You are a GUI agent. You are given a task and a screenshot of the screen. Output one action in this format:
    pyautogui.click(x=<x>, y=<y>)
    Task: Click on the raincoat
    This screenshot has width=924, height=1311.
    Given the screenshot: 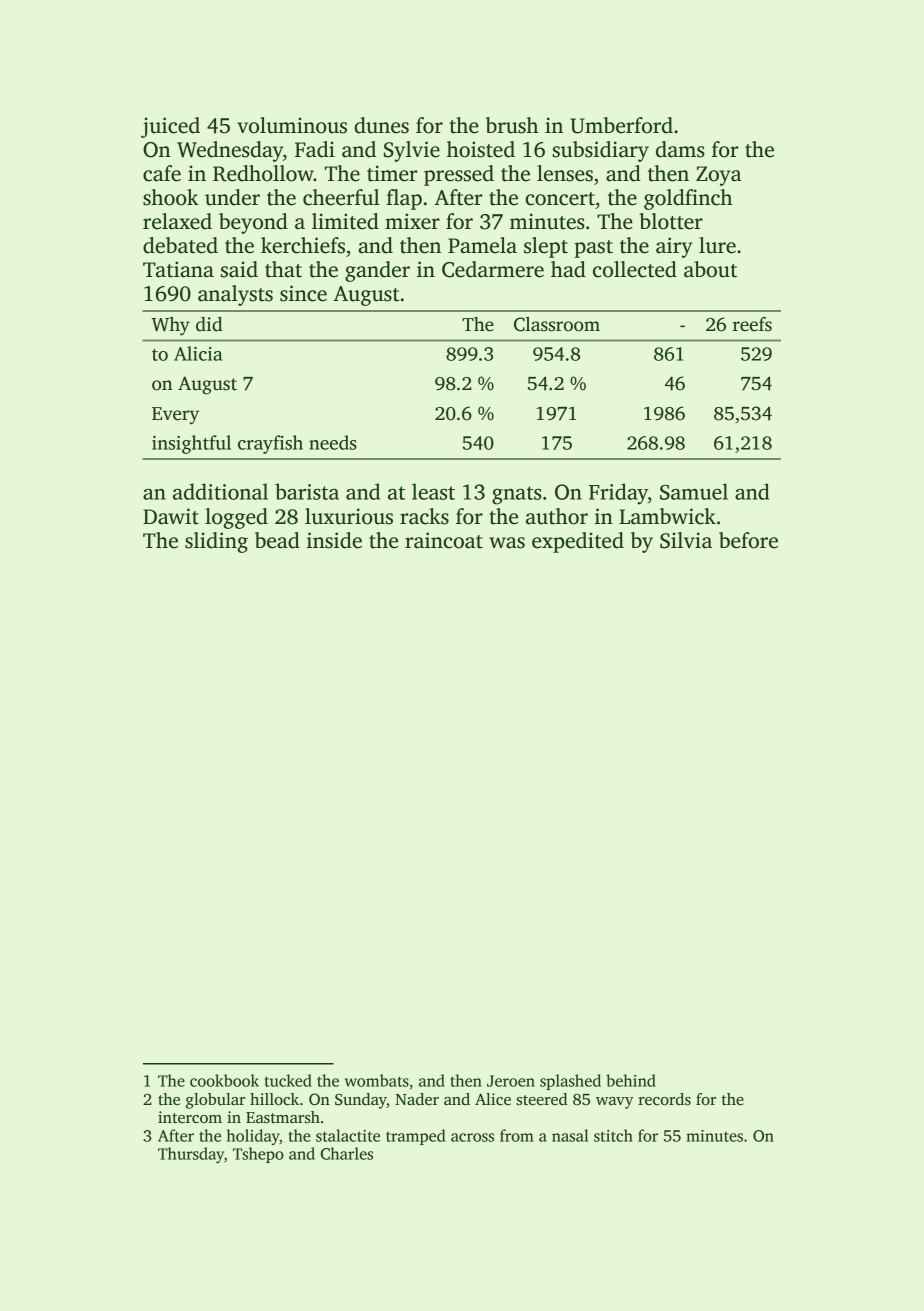 What is the action you would take?
    pyautogui.click(x=444, y=540)
